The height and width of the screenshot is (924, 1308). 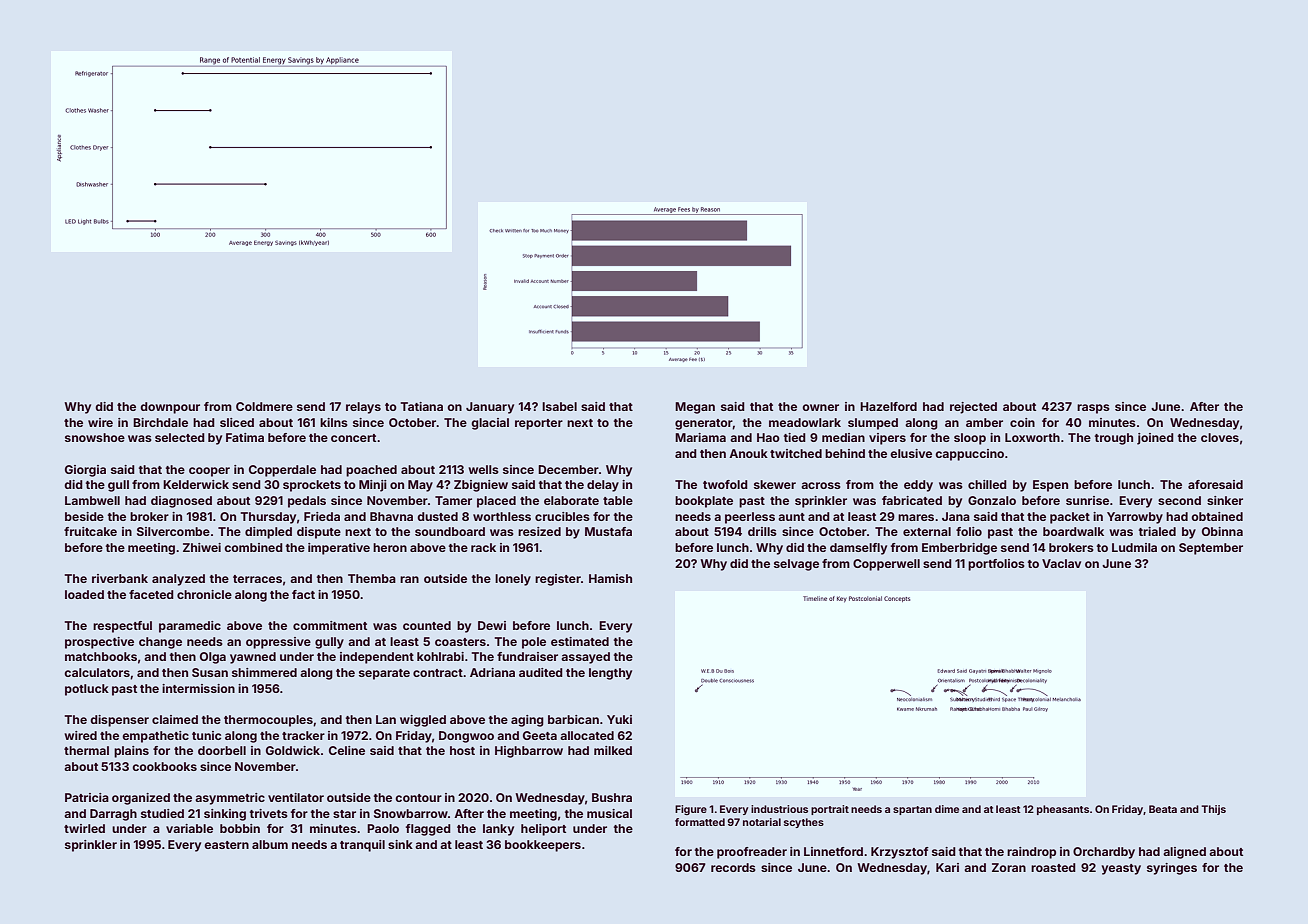 What do you see at coordinates (1063, 810) in the screenshot?
I see `pheasants` at bounding box center [1063, 810].
